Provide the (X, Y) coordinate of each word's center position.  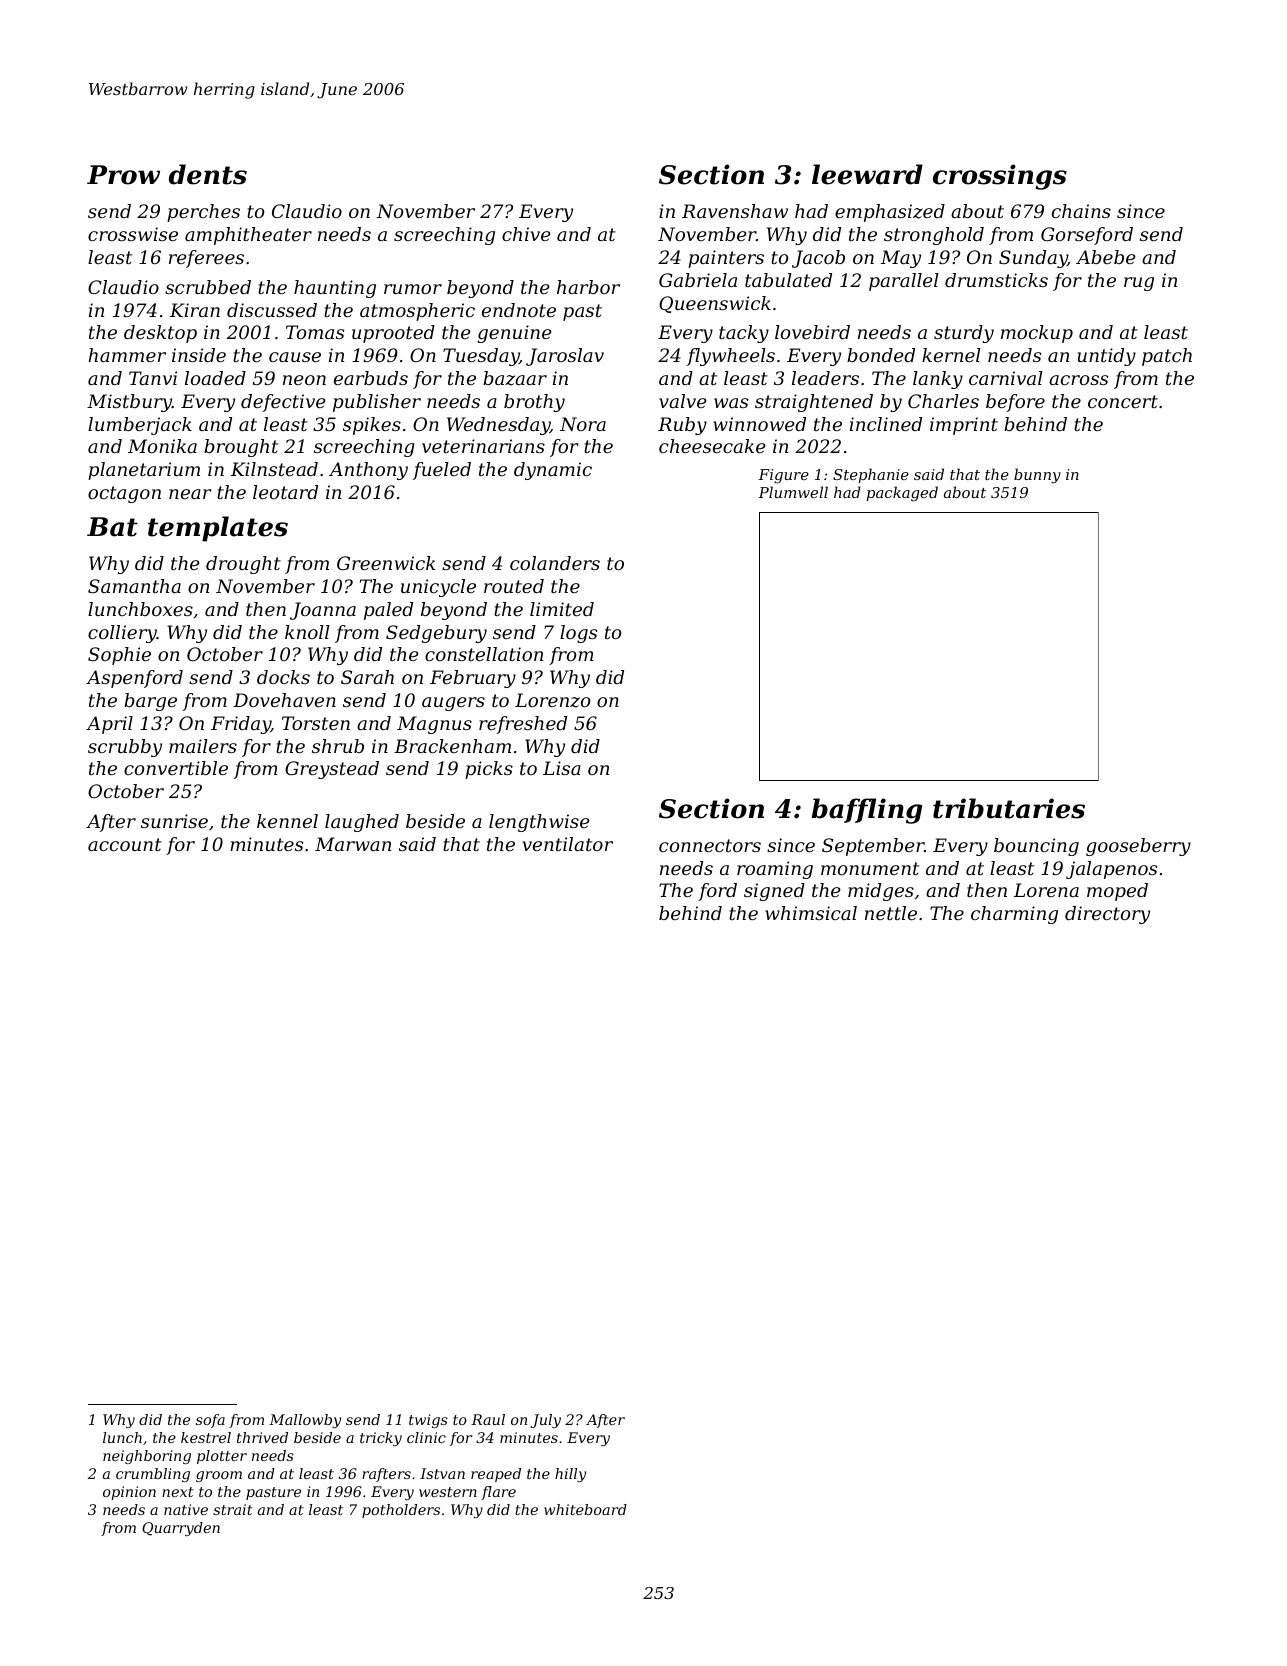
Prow (123, 175)
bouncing (1036, 847)
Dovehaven (284, 700)
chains (1081, 211)
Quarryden (181, 1529)
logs (578, 634)
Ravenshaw (735, 211)
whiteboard (585, 1509)
